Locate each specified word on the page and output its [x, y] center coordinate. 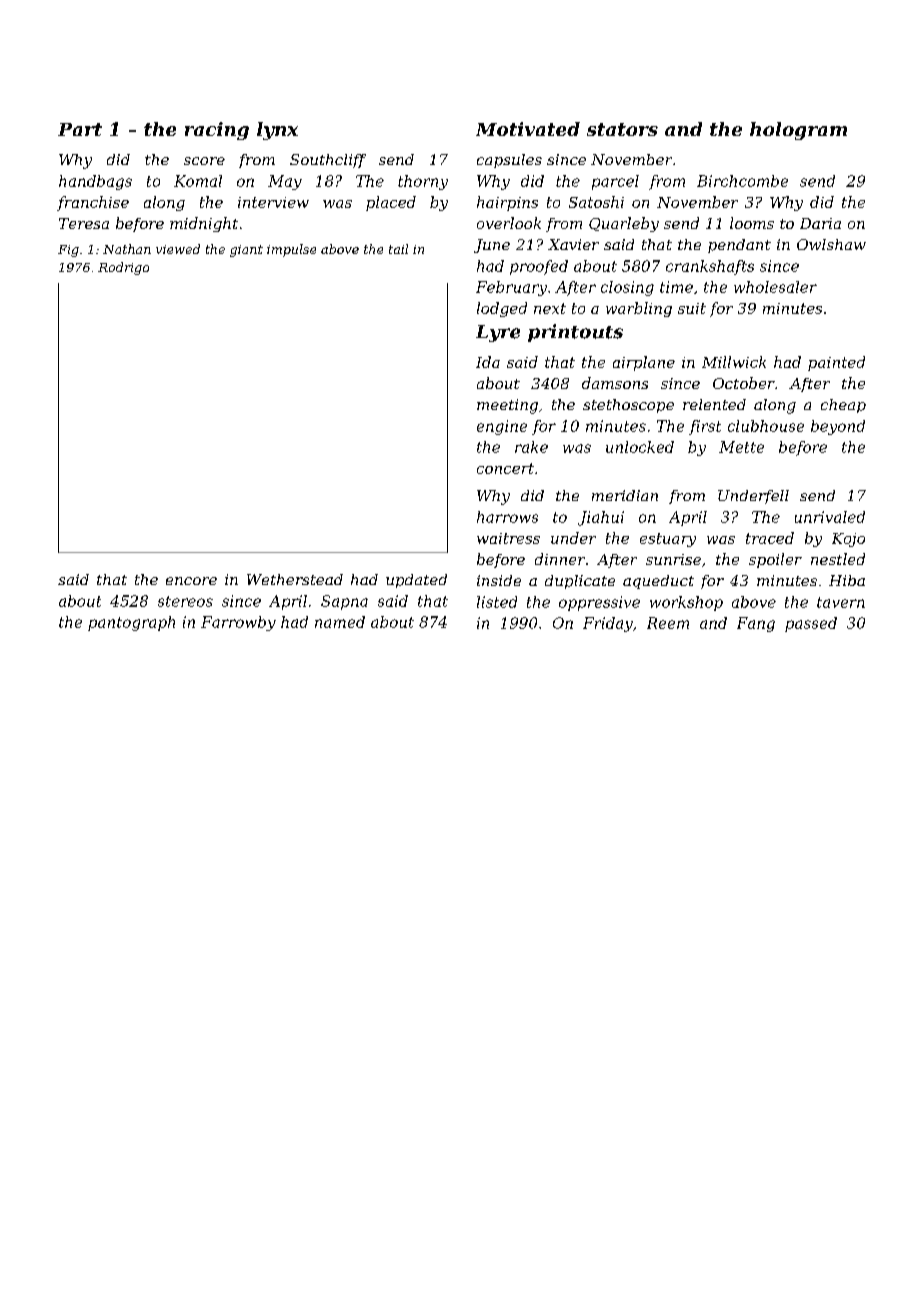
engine [502, 427]
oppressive [599, 603]
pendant [739, 246]
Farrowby [238, 623]
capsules [509, 161]
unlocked [640, 447]
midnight [204, 224]
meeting [507, 406]
